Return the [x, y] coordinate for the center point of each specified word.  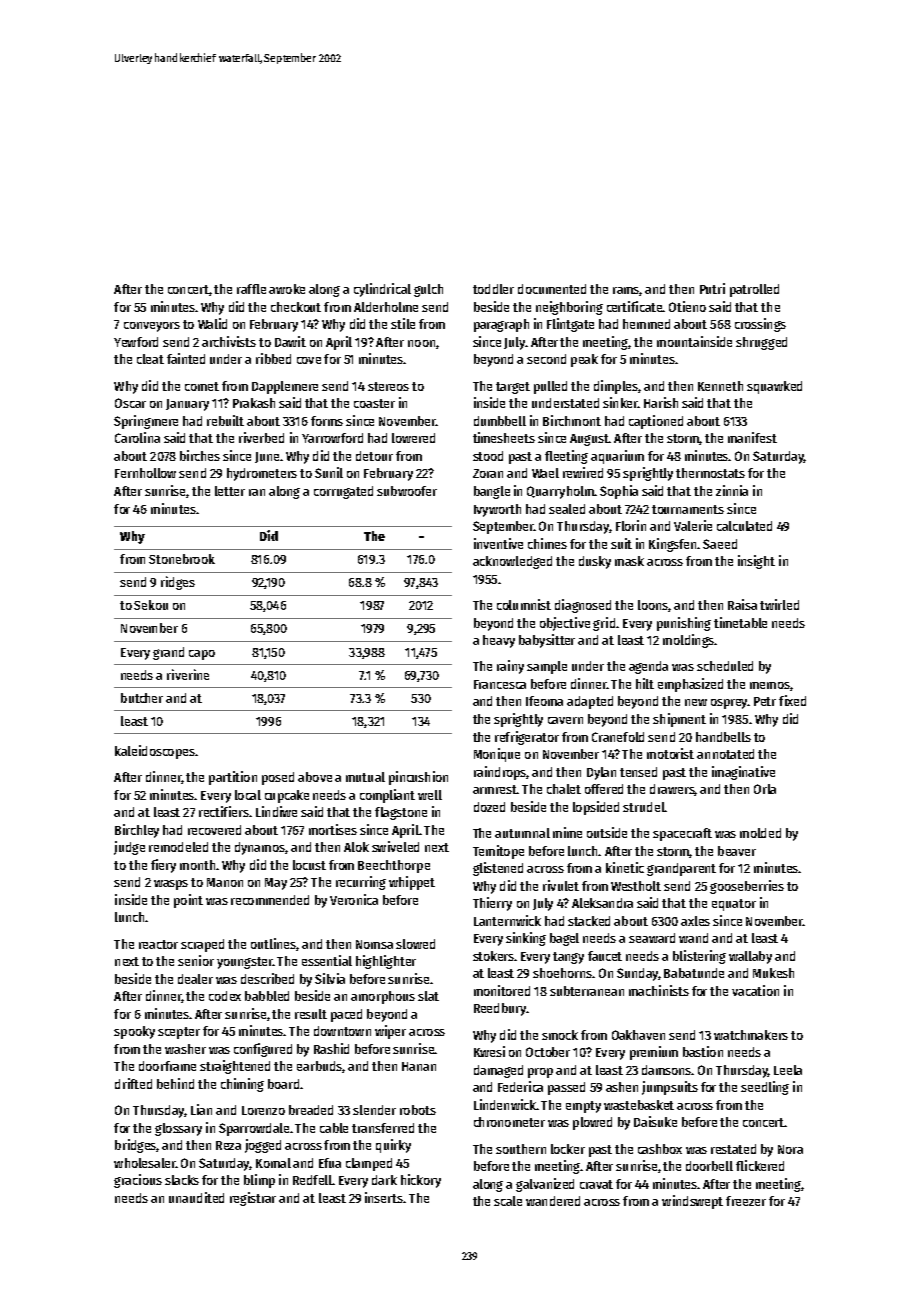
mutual [365, 777]
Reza [228, 1145]
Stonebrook [182, 559]
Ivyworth [497, 510]
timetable [740, 622]
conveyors [152, 327]
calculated [744, 526]
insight [756, 562]
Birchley [137, 831]
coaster [374, 403]
